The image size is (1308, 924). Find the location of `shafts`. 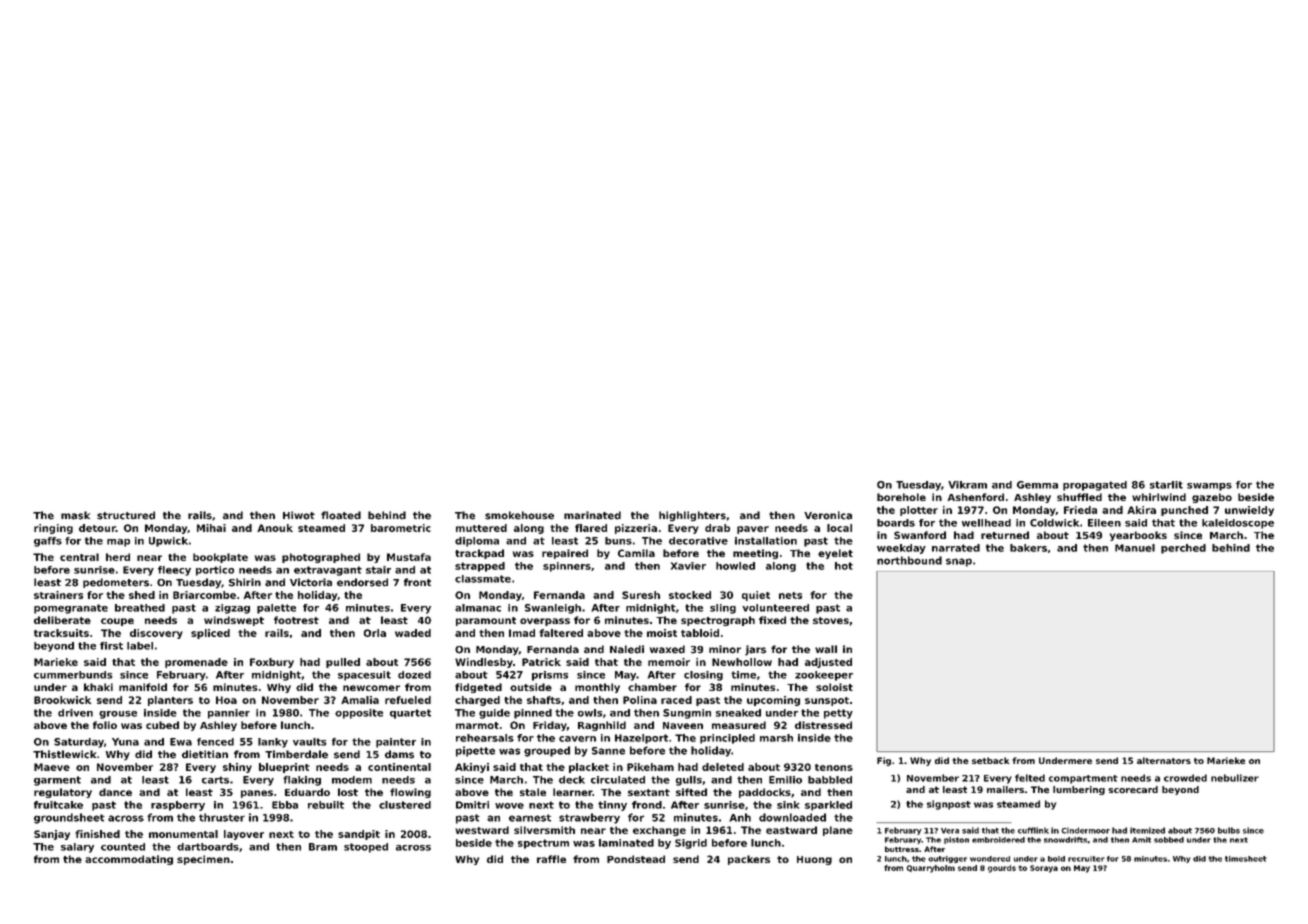

shafts is located at coordinates (544, 700).
